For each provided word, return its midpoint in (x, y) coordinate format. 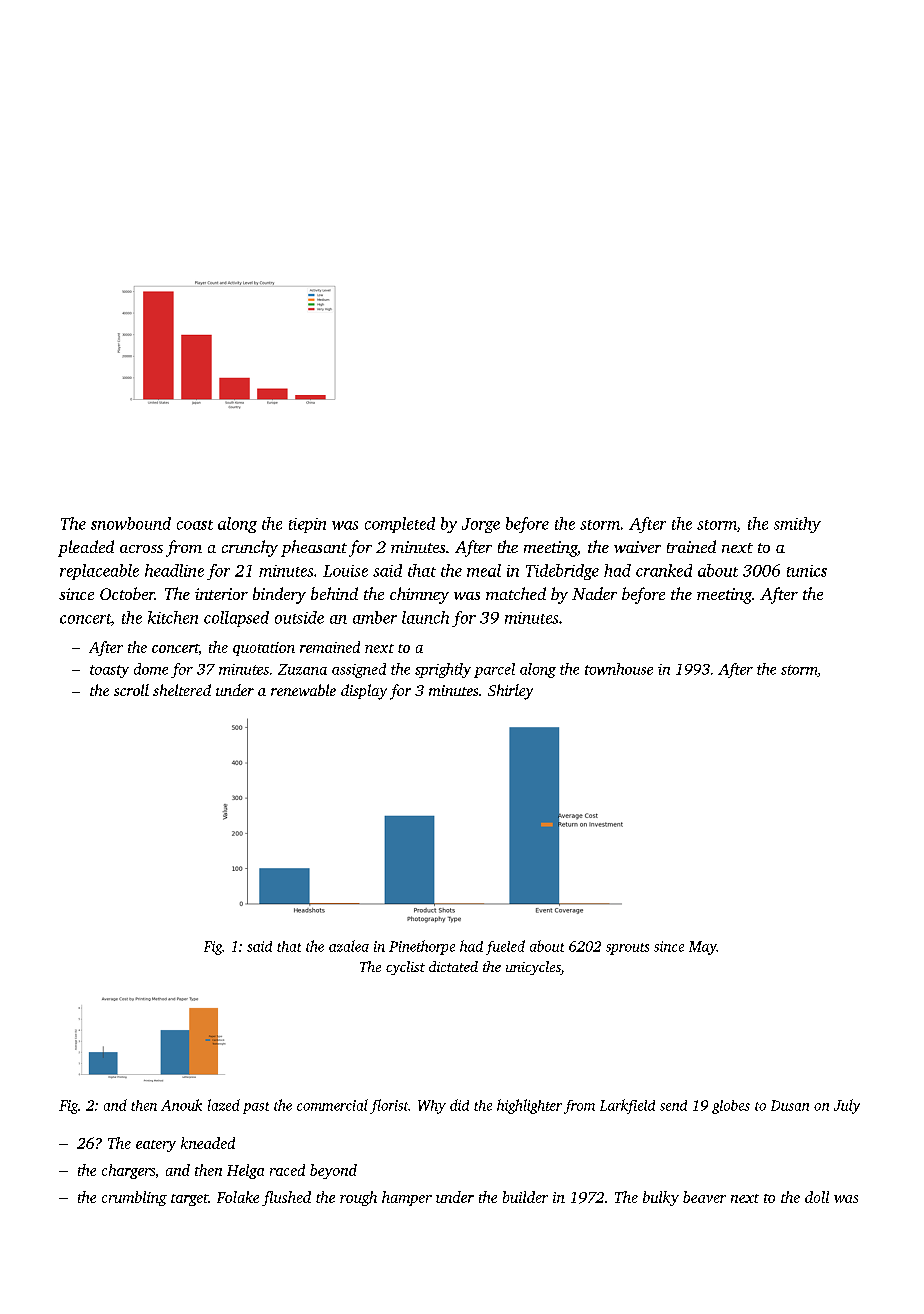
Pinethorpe (422, 947)
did (459, 1105)
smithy (797, 525)
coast (195, 525)
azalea (349, 946)
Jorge (481, 525)
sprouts (627, 949)
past (256, 1108)
